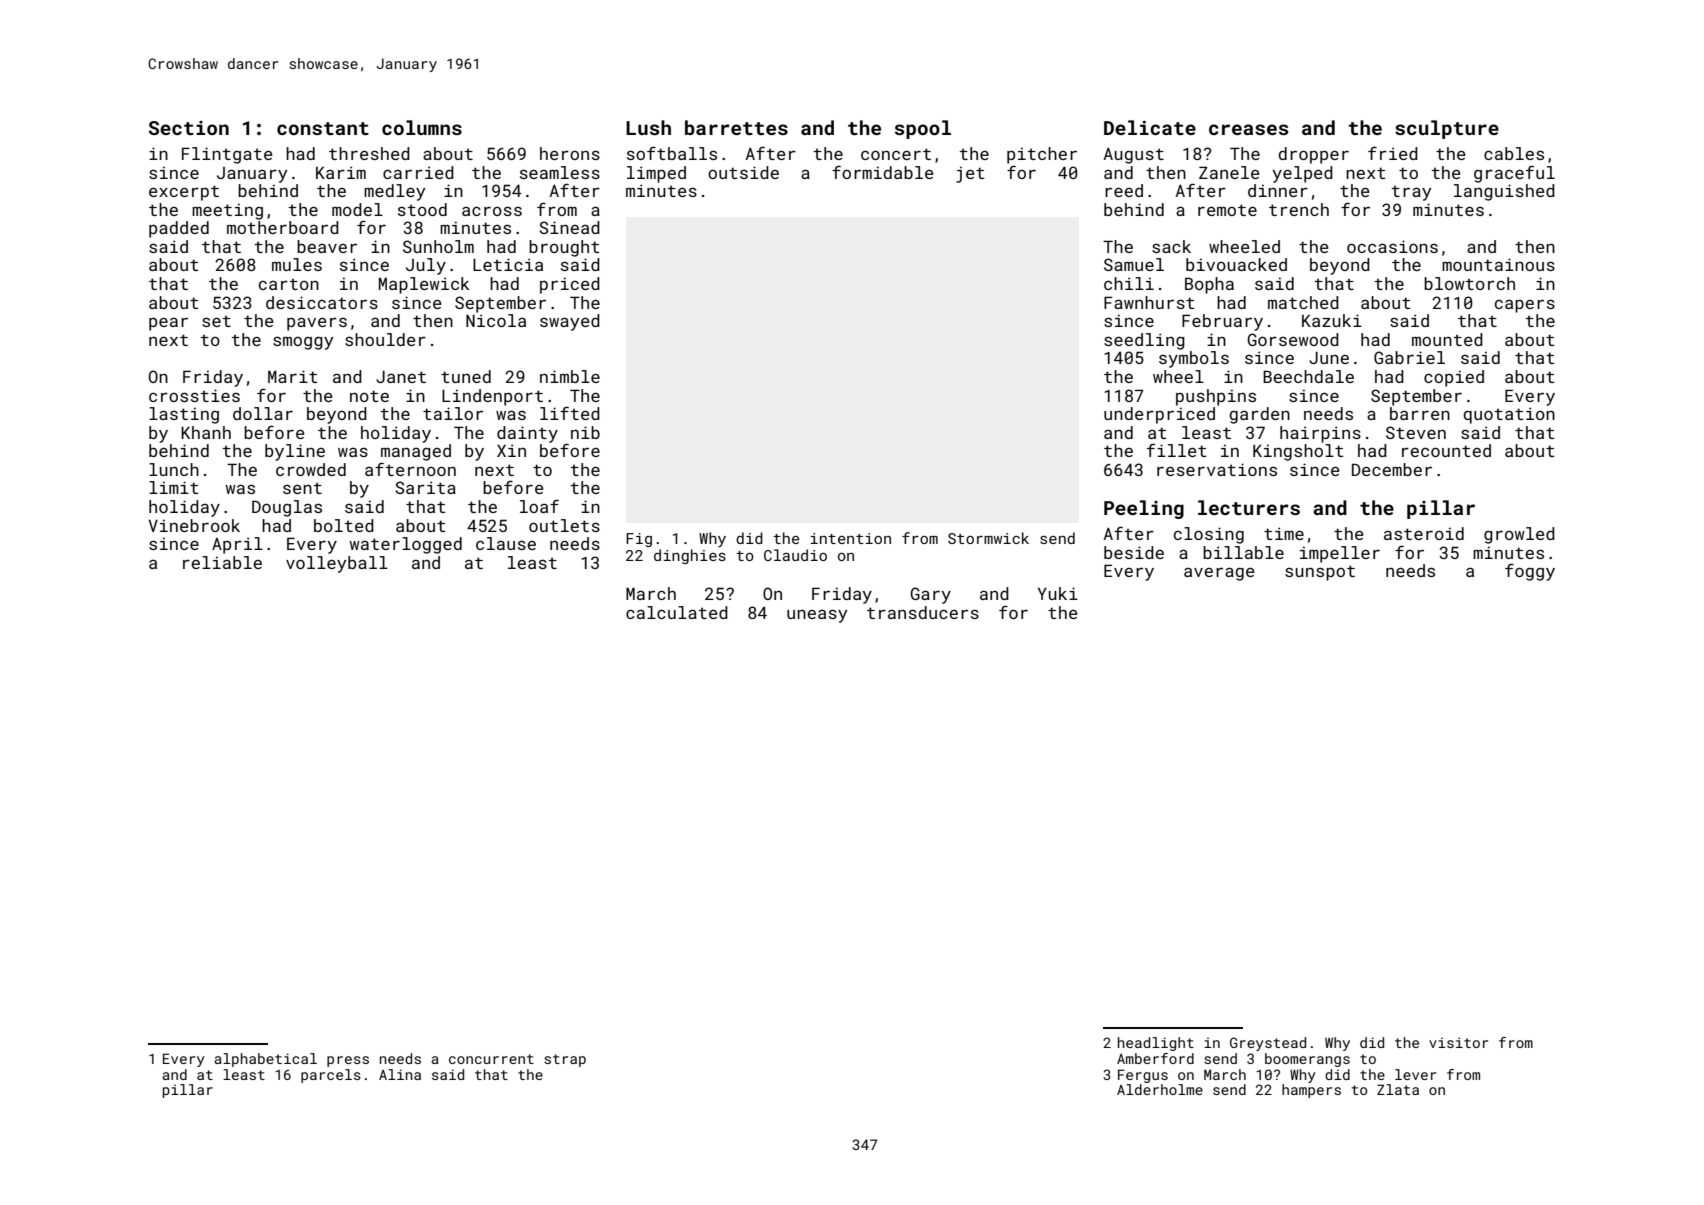 This screenshot has width=1704, height=1205. What do you see at coordinates (1458, 1042) in the screenshot?
I see `visitor` at bounding box center [1458, 1042].
